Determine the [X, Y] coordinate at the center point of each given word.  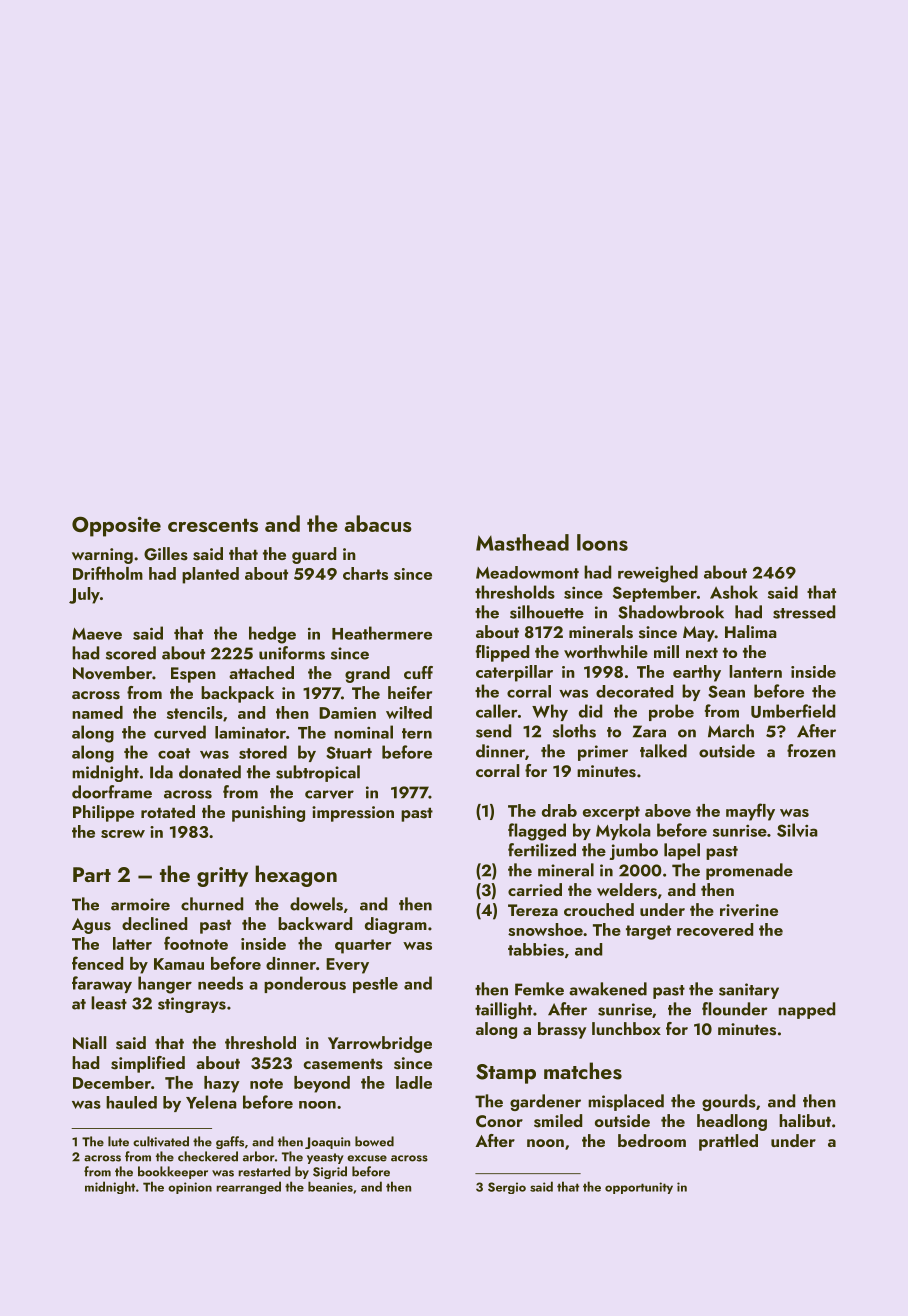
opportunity [639, 1188]
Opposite [116, 526]
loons [602, 542]
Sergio [507, 1188]
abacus [378, 523]
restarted [264, 1171]
